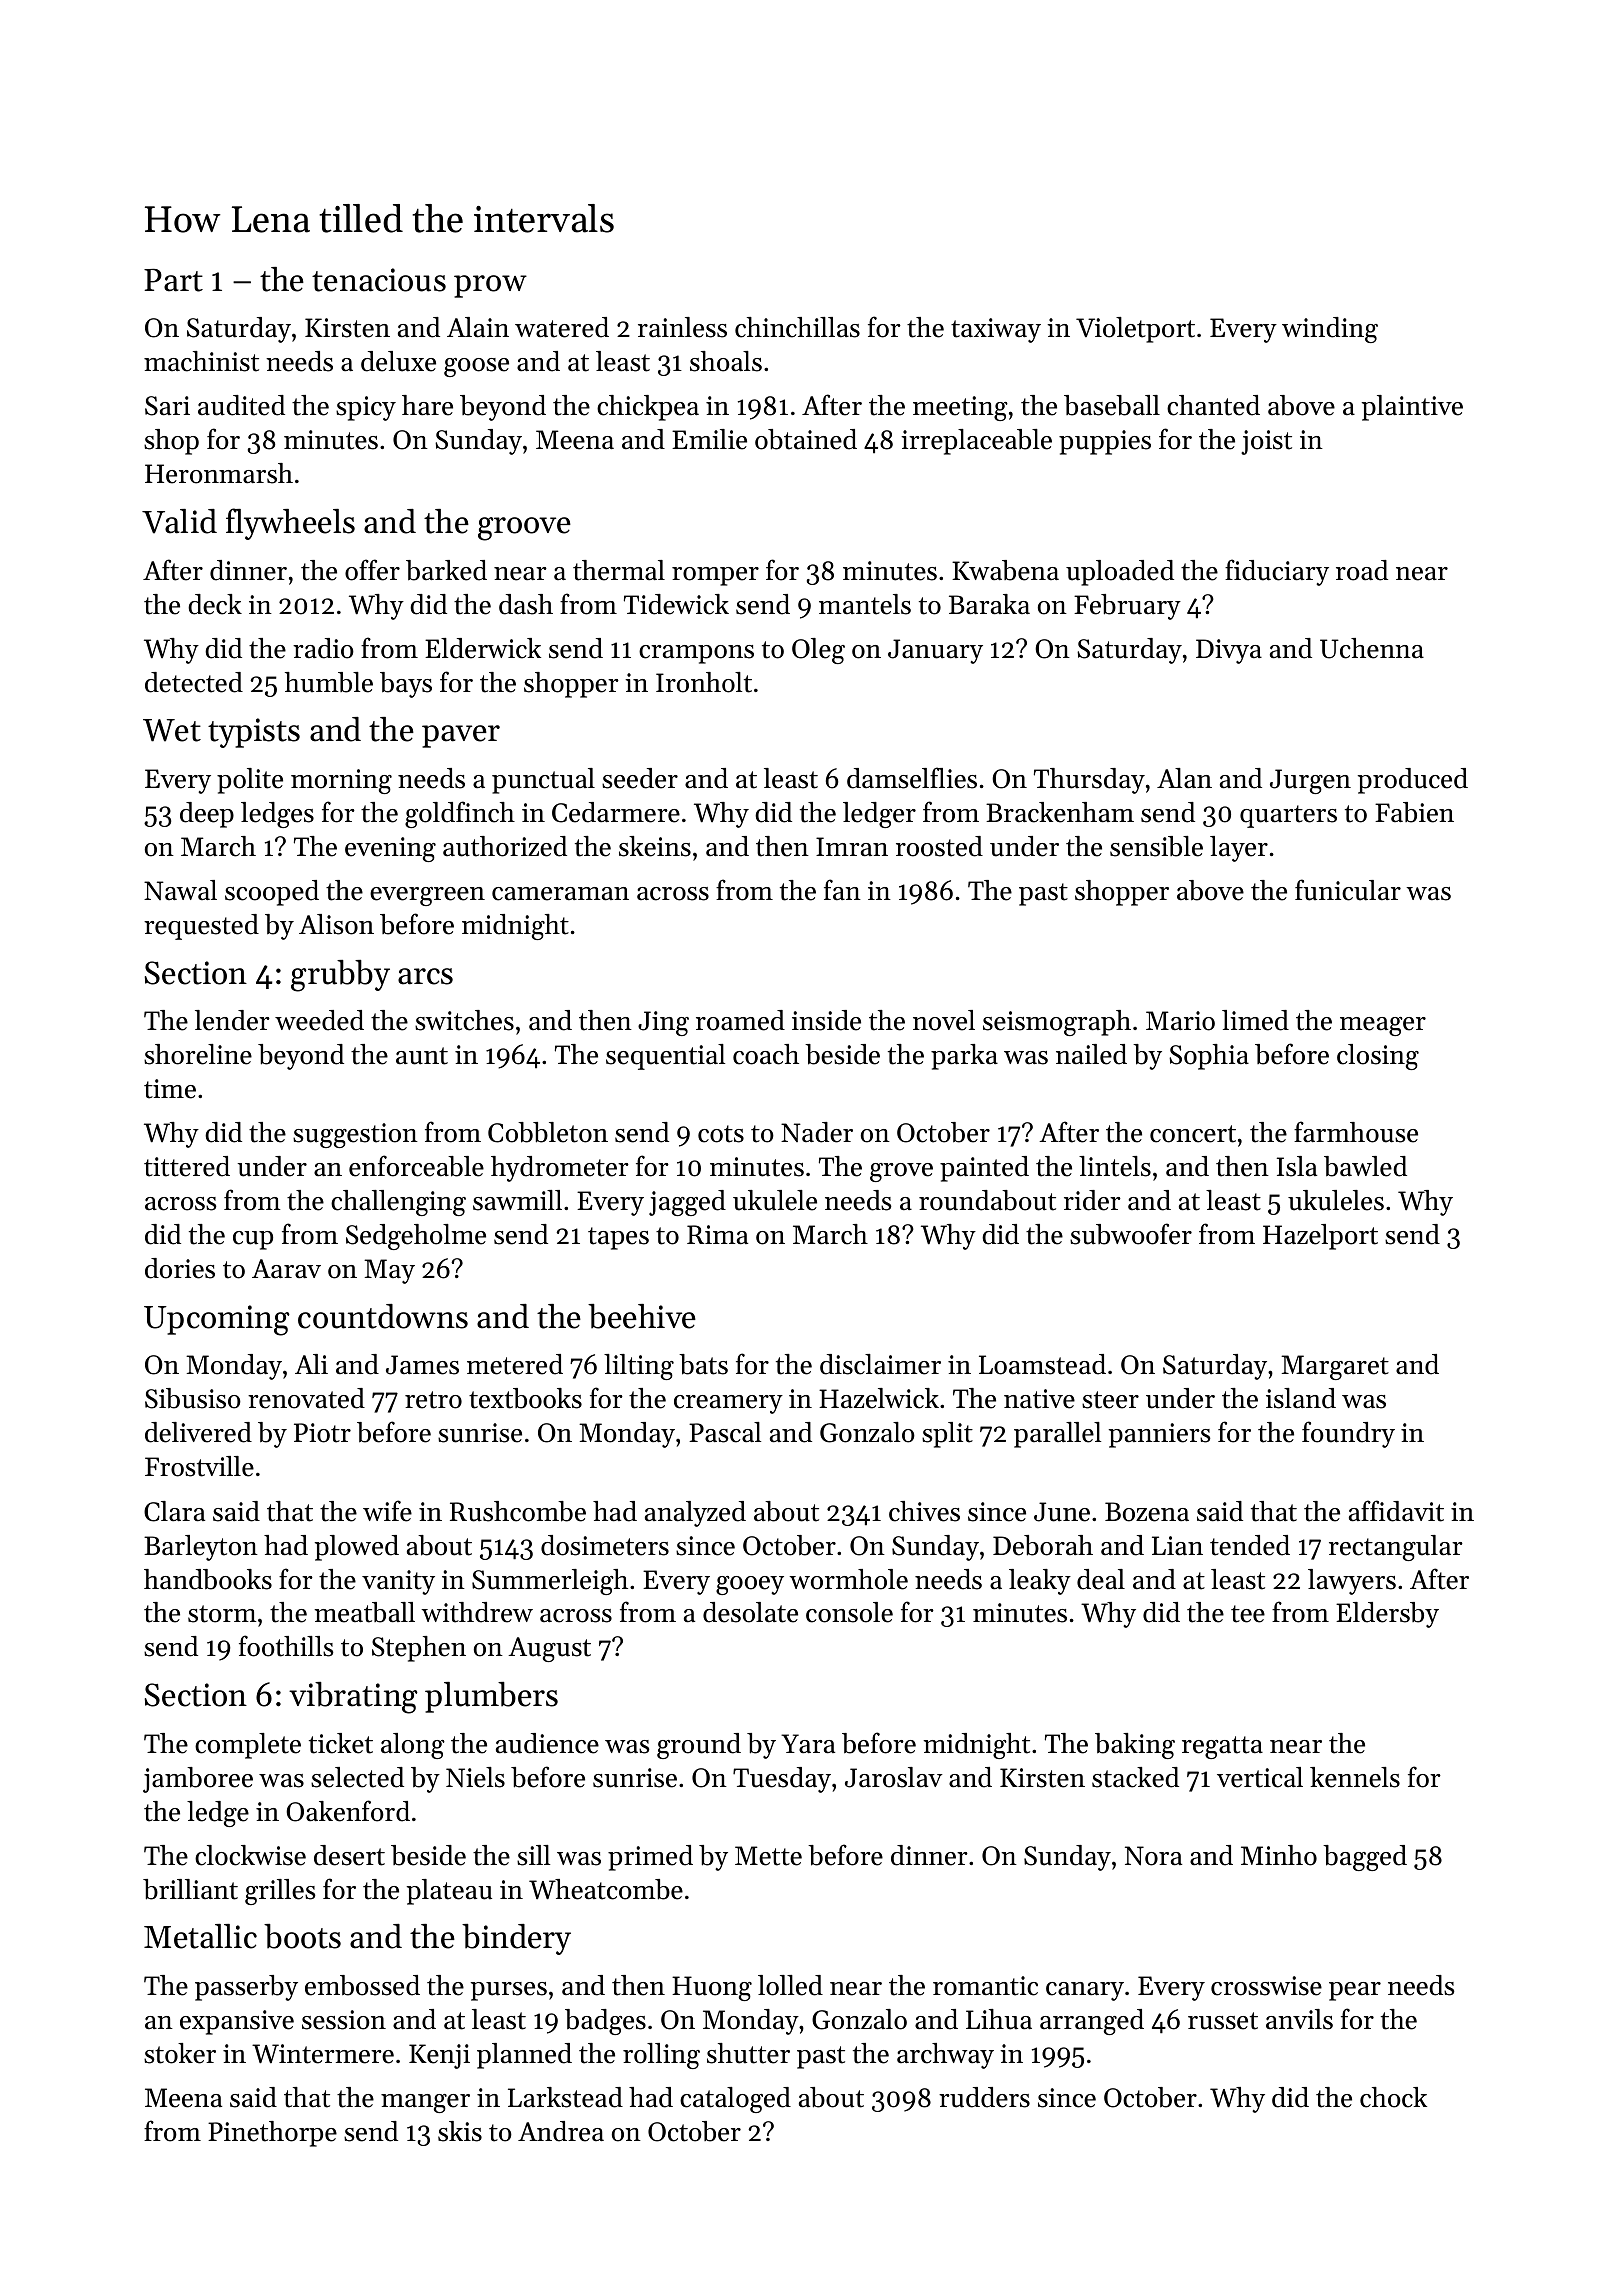  I want to click on affidavit, so click(1396, 1511).
